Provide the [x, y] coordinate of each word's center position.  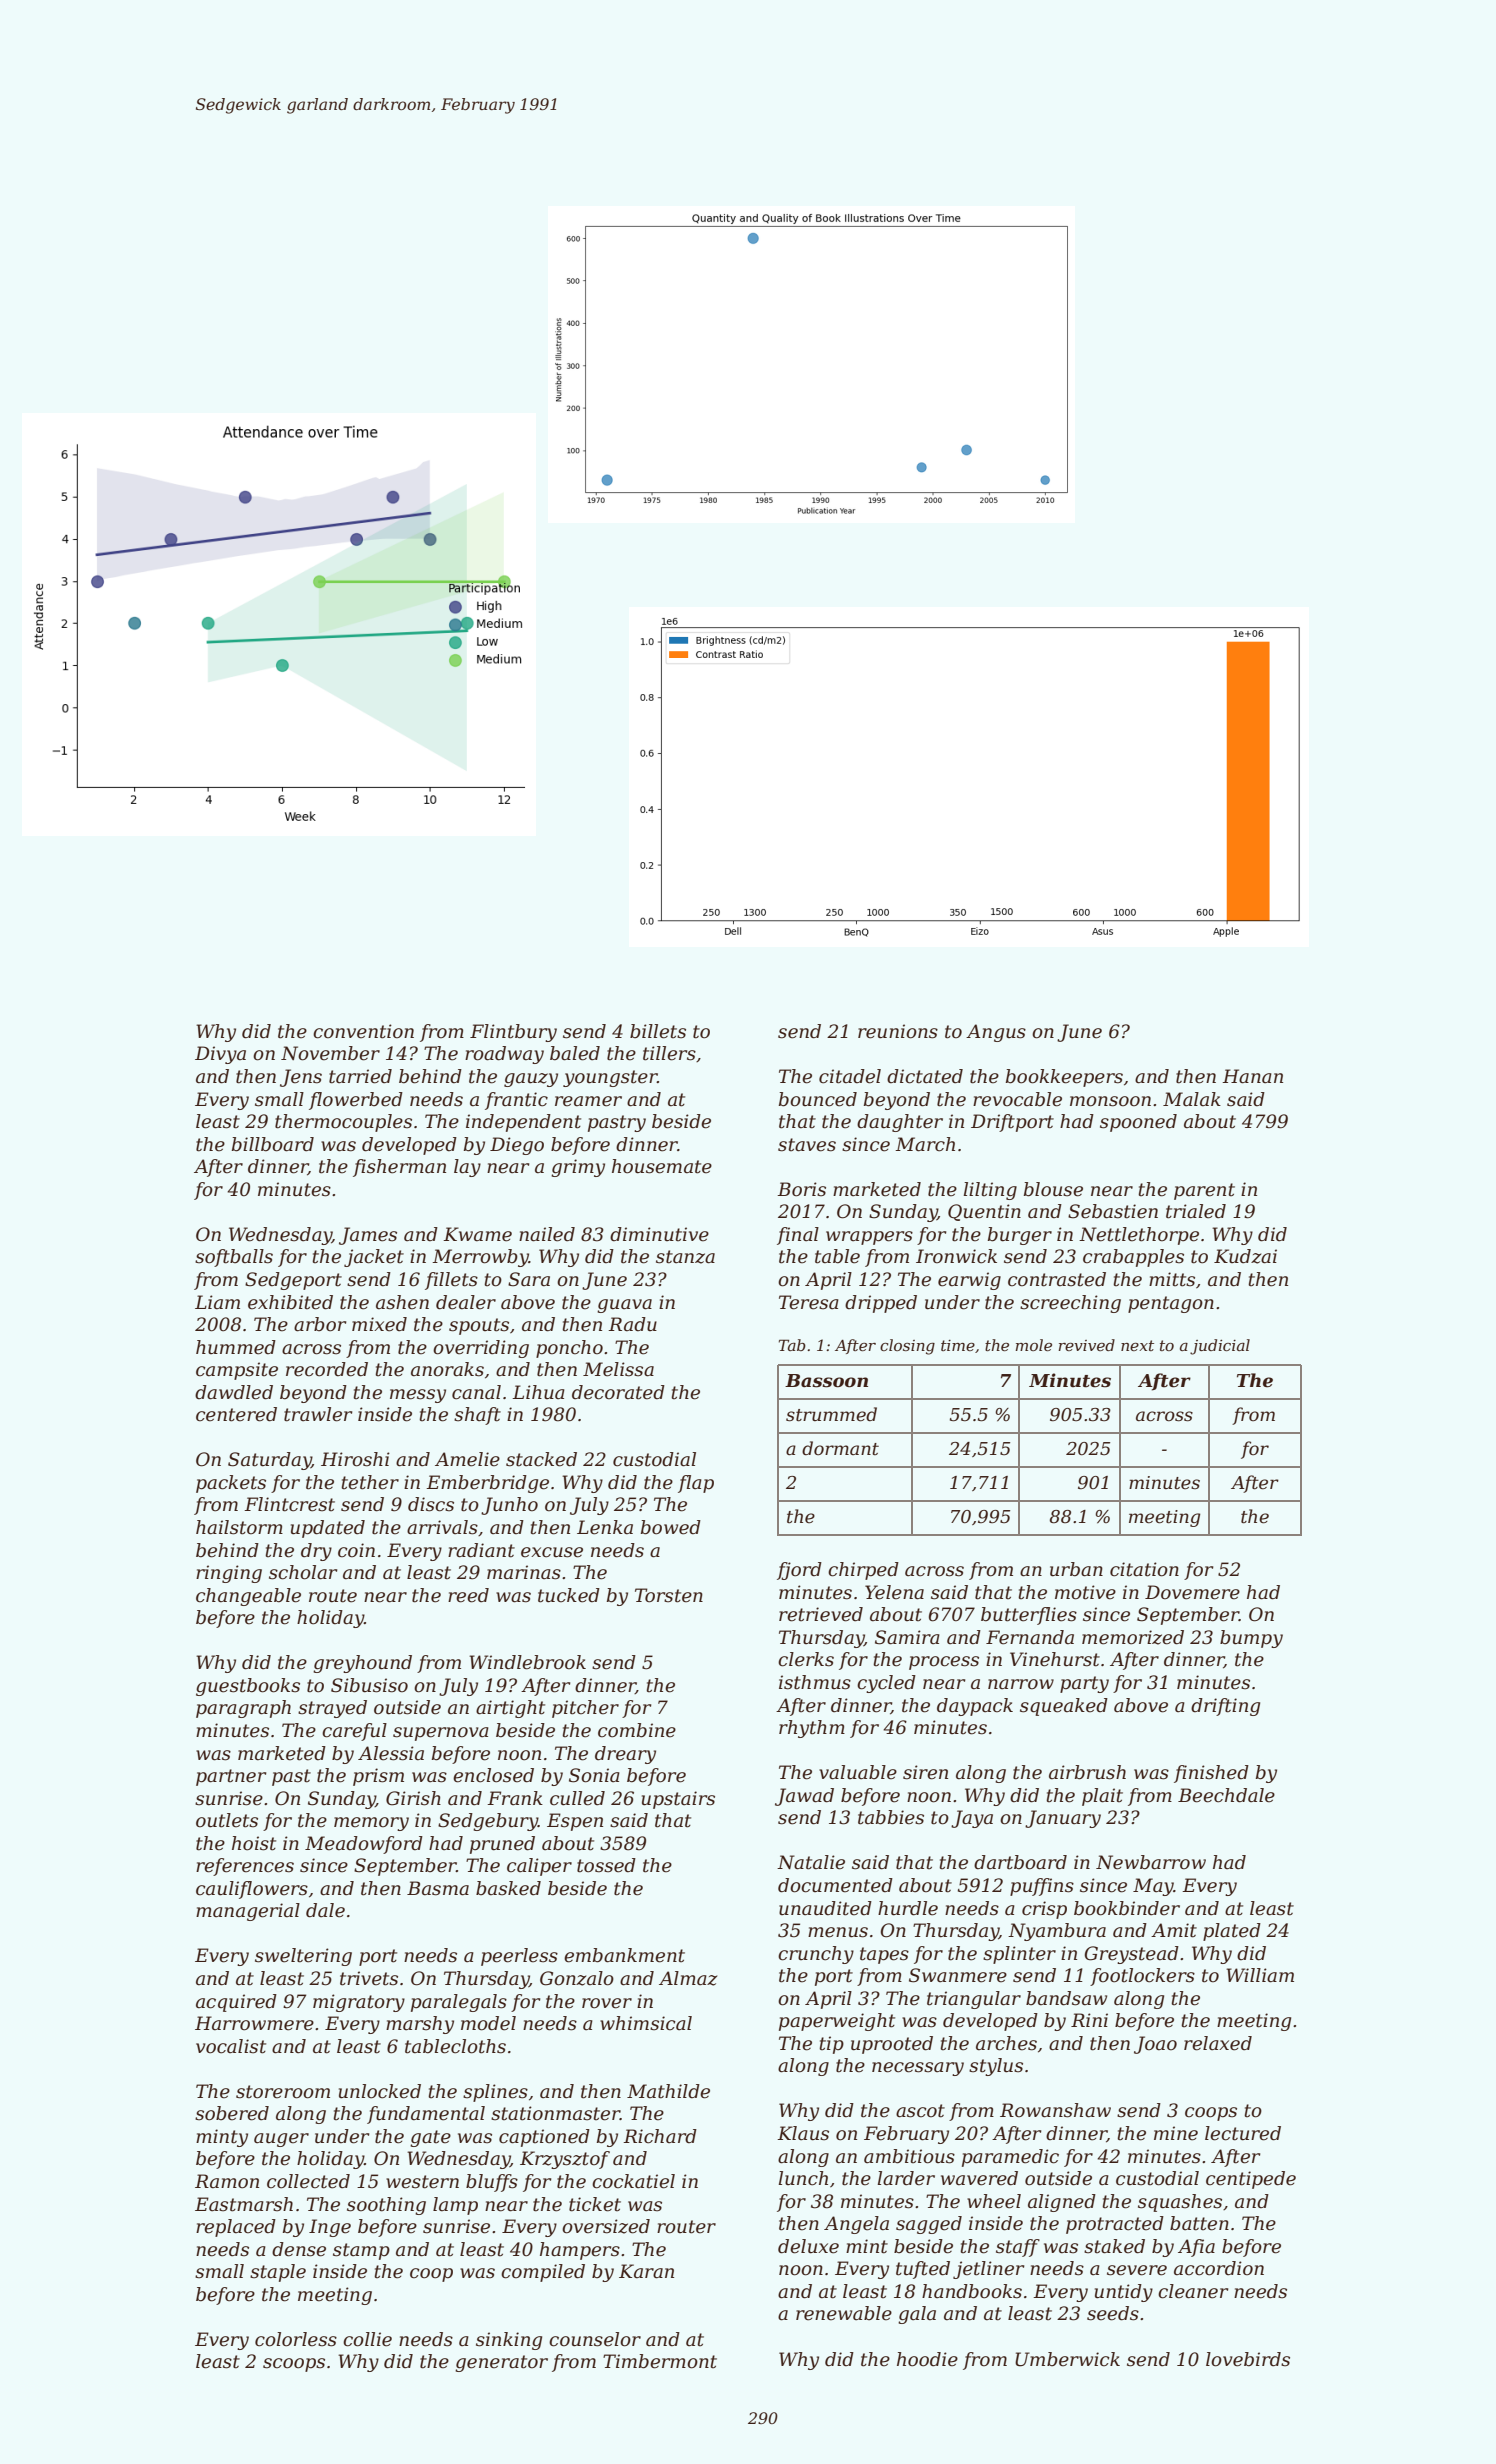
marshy [420, 2025]
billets [658, 1031]
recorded [327, 1369]
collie [367, 2339]
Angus [996, 1033]
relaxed [1218, 2043]
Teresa [809, 1302]
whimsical [646, 2023]
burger [1020, 1236]
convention [363, 1031]
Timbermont [660, 2361]
